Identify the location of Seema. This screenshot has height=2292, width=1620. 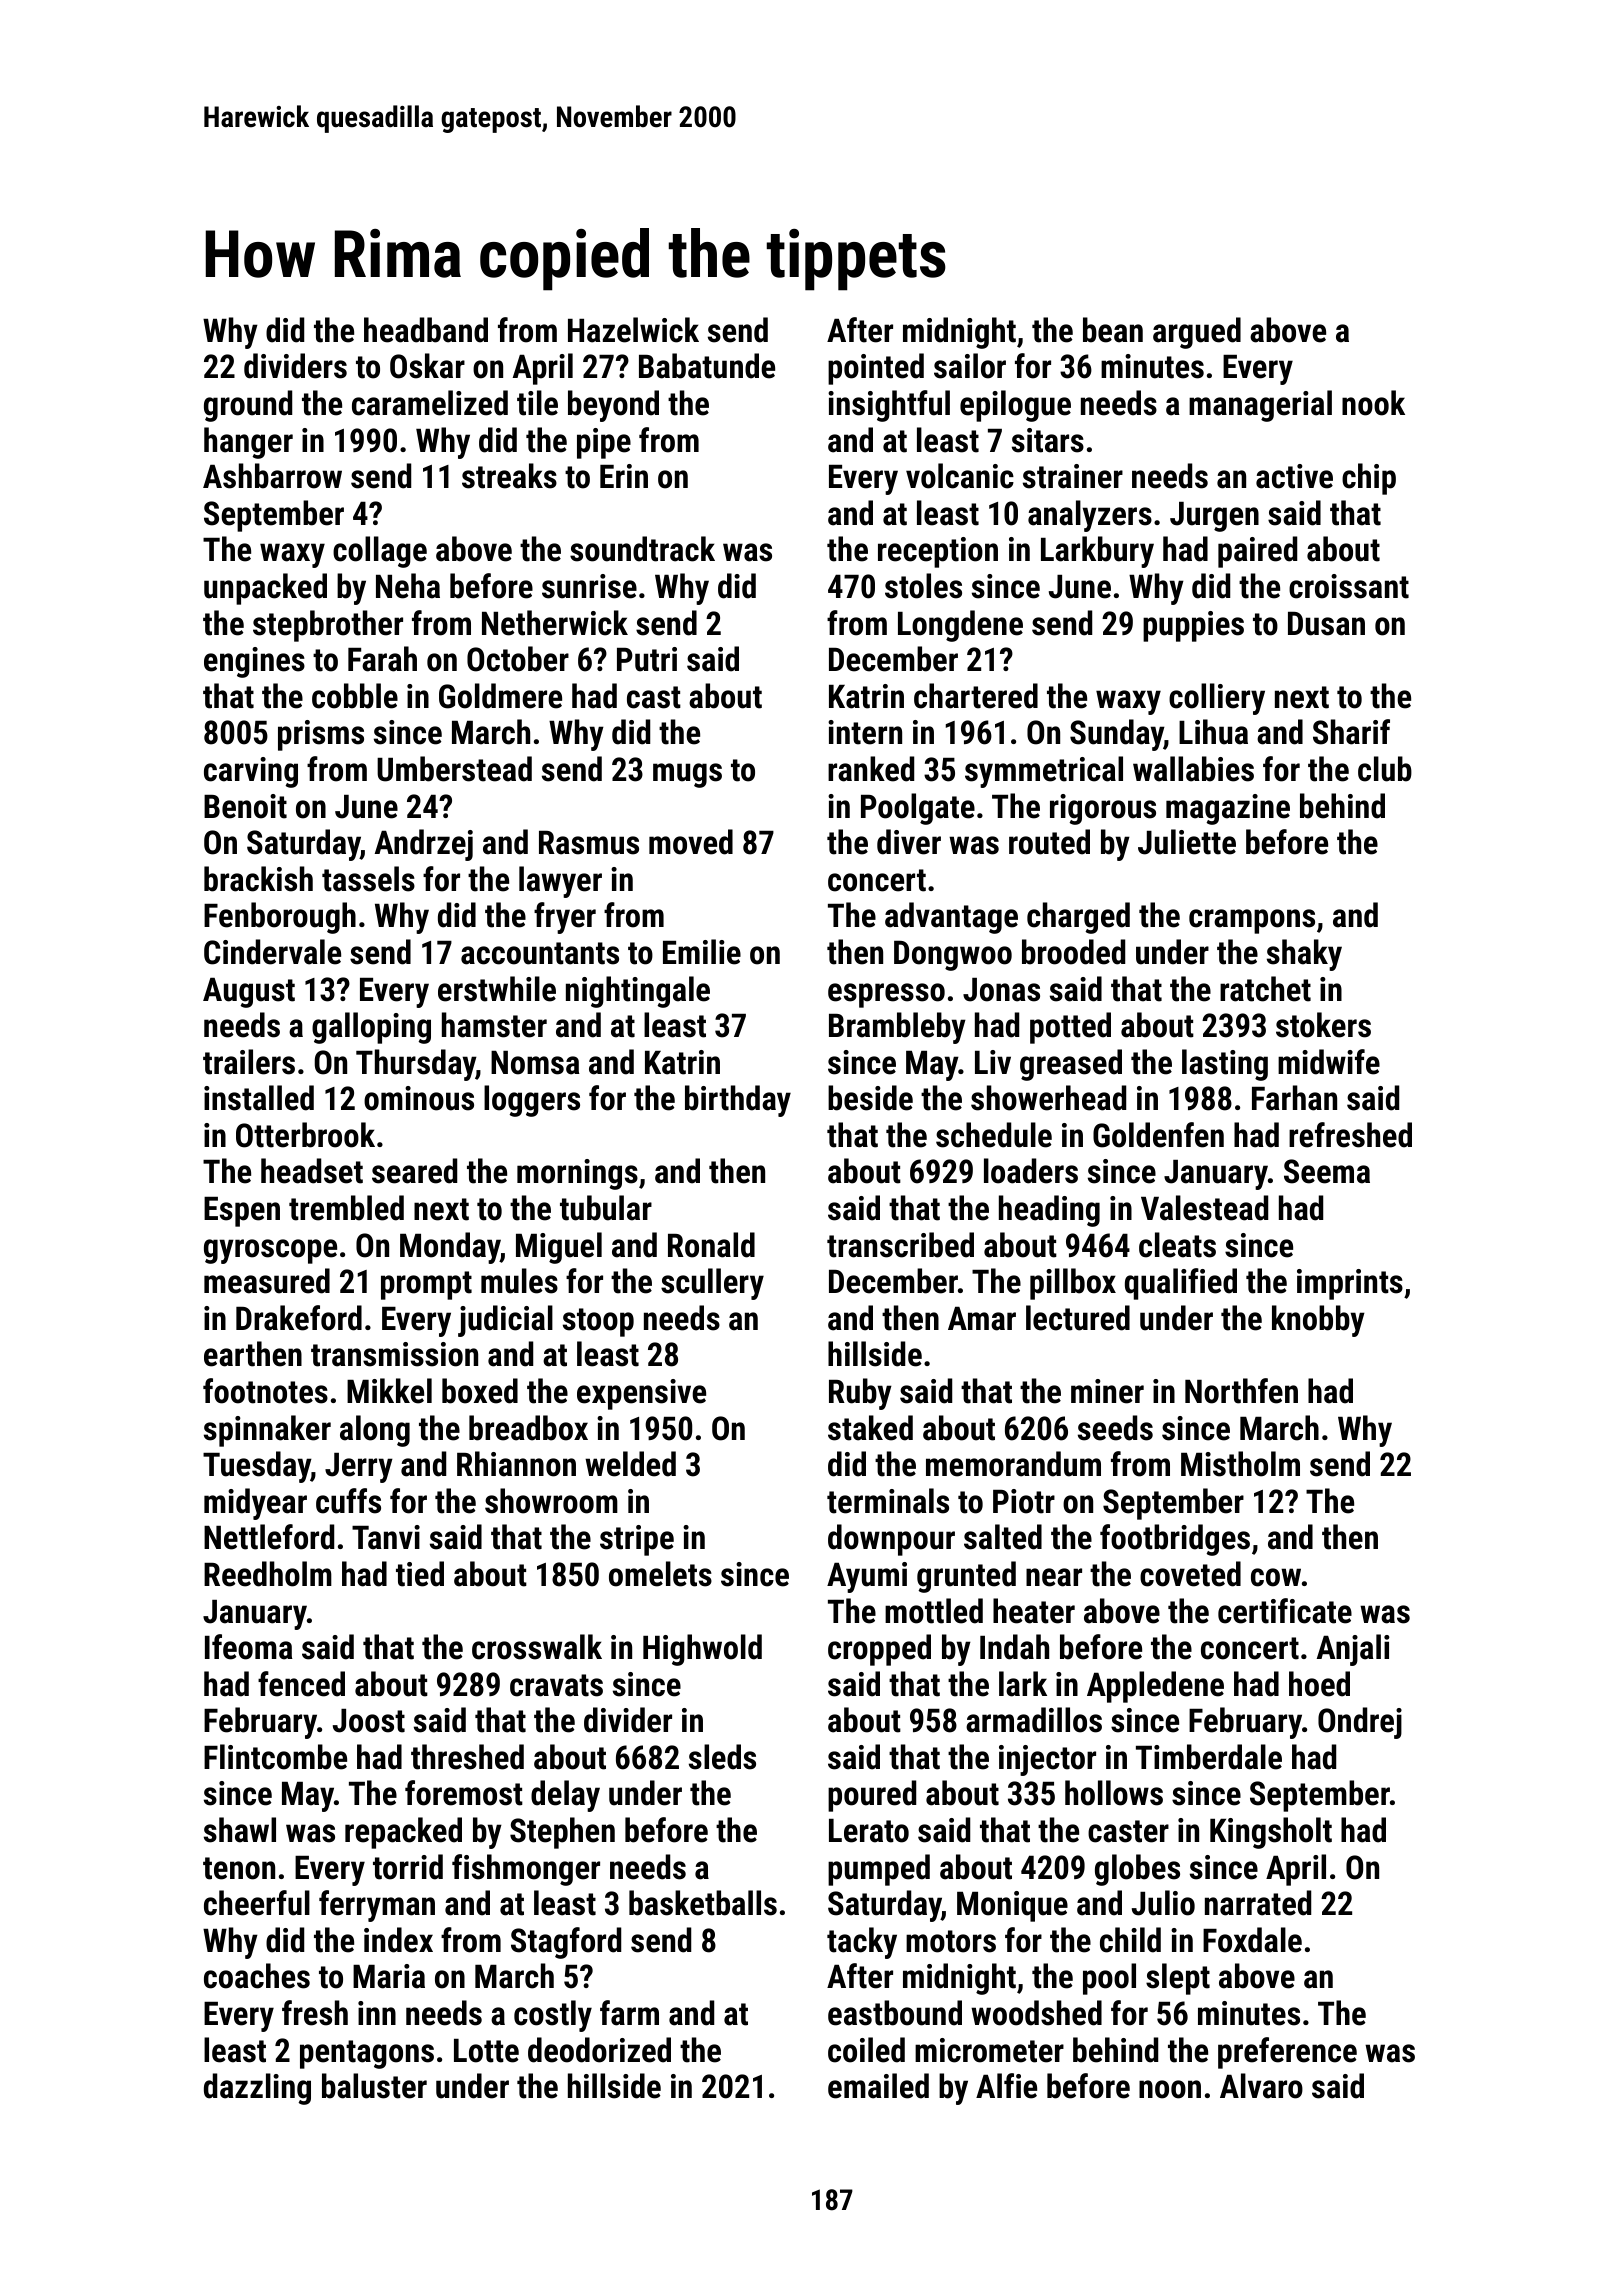
(1327, 1171).
